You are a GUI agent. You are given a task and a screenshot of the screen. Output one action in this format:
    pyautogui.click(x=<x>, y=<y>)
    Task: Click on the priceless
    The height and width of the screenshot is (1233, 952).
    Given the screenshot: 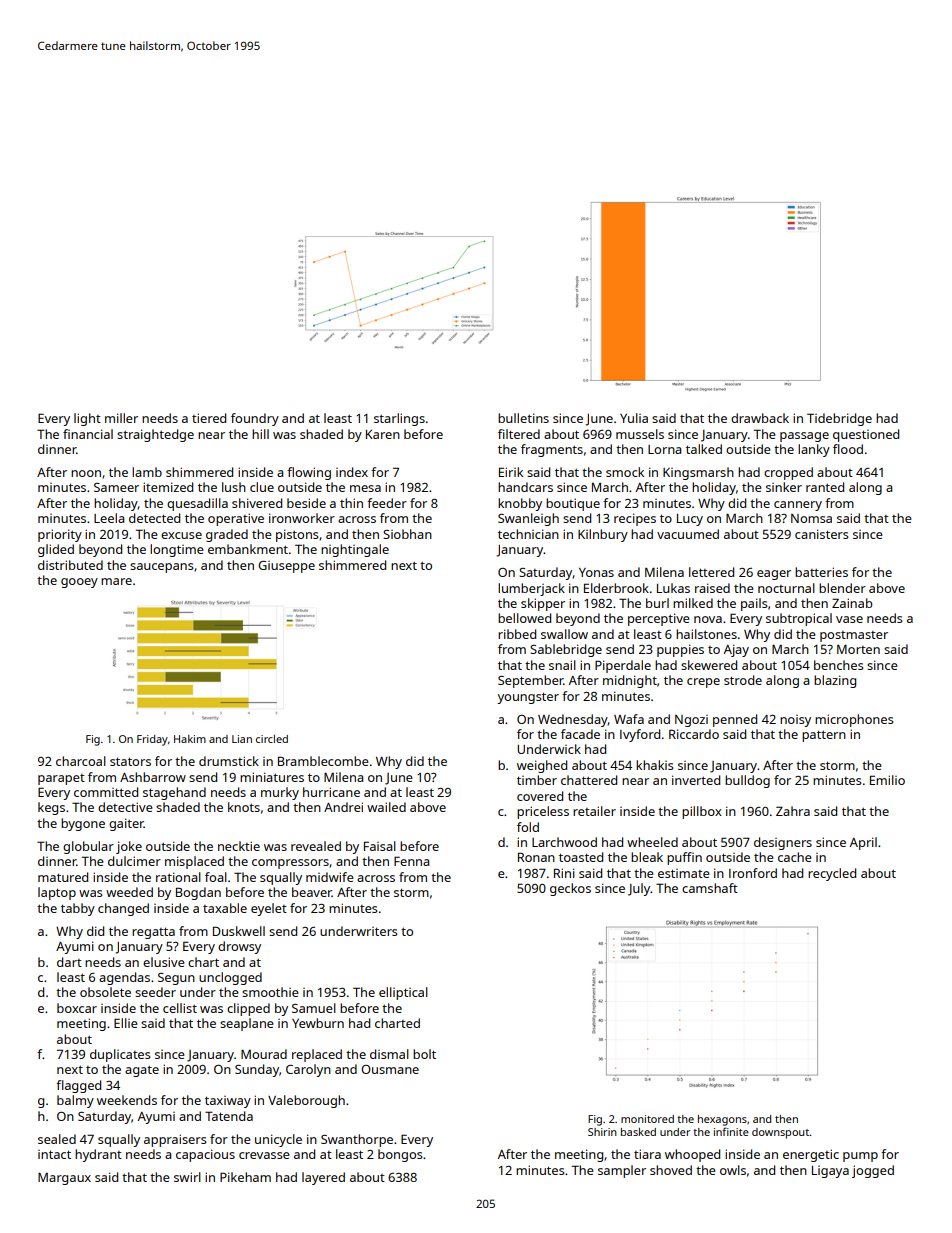 What is the action you would take?
    pyautogui.click(x=543, y=812)
